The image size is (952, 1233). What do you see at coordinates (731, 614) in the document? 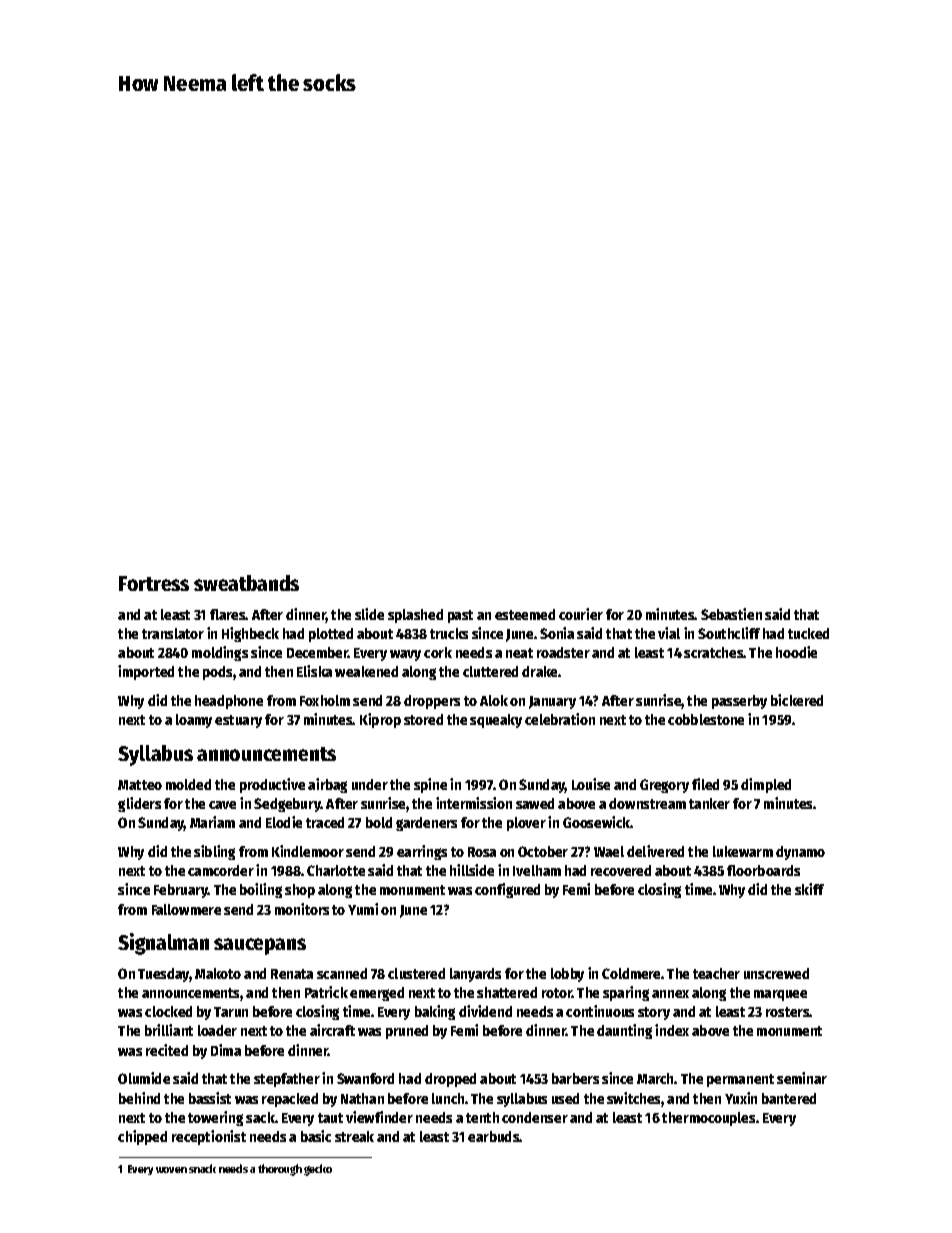
I see `Sebastien` at bounding box center [731, 614].
